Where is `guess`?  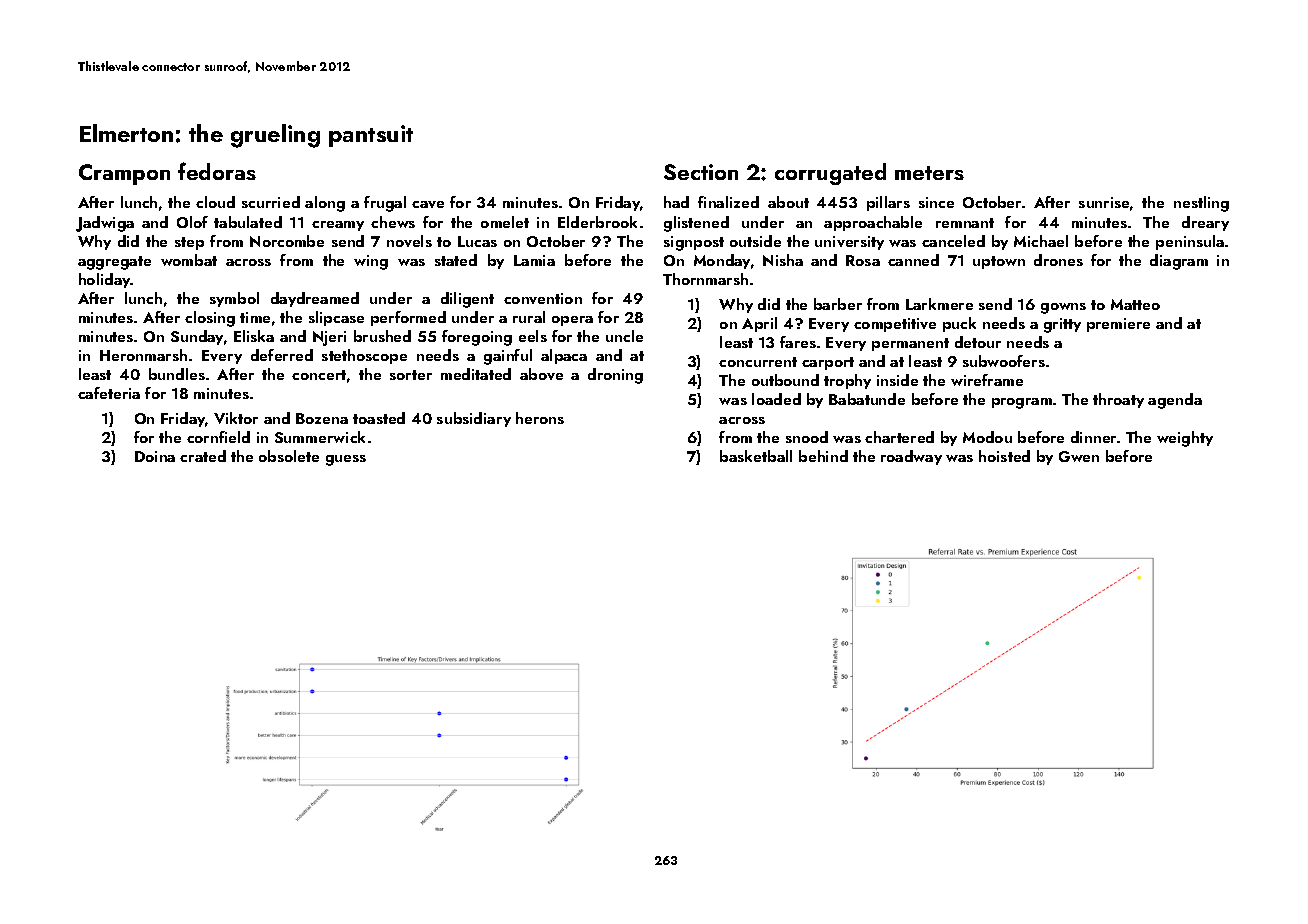 guess is located at coordinates (346, 460).
